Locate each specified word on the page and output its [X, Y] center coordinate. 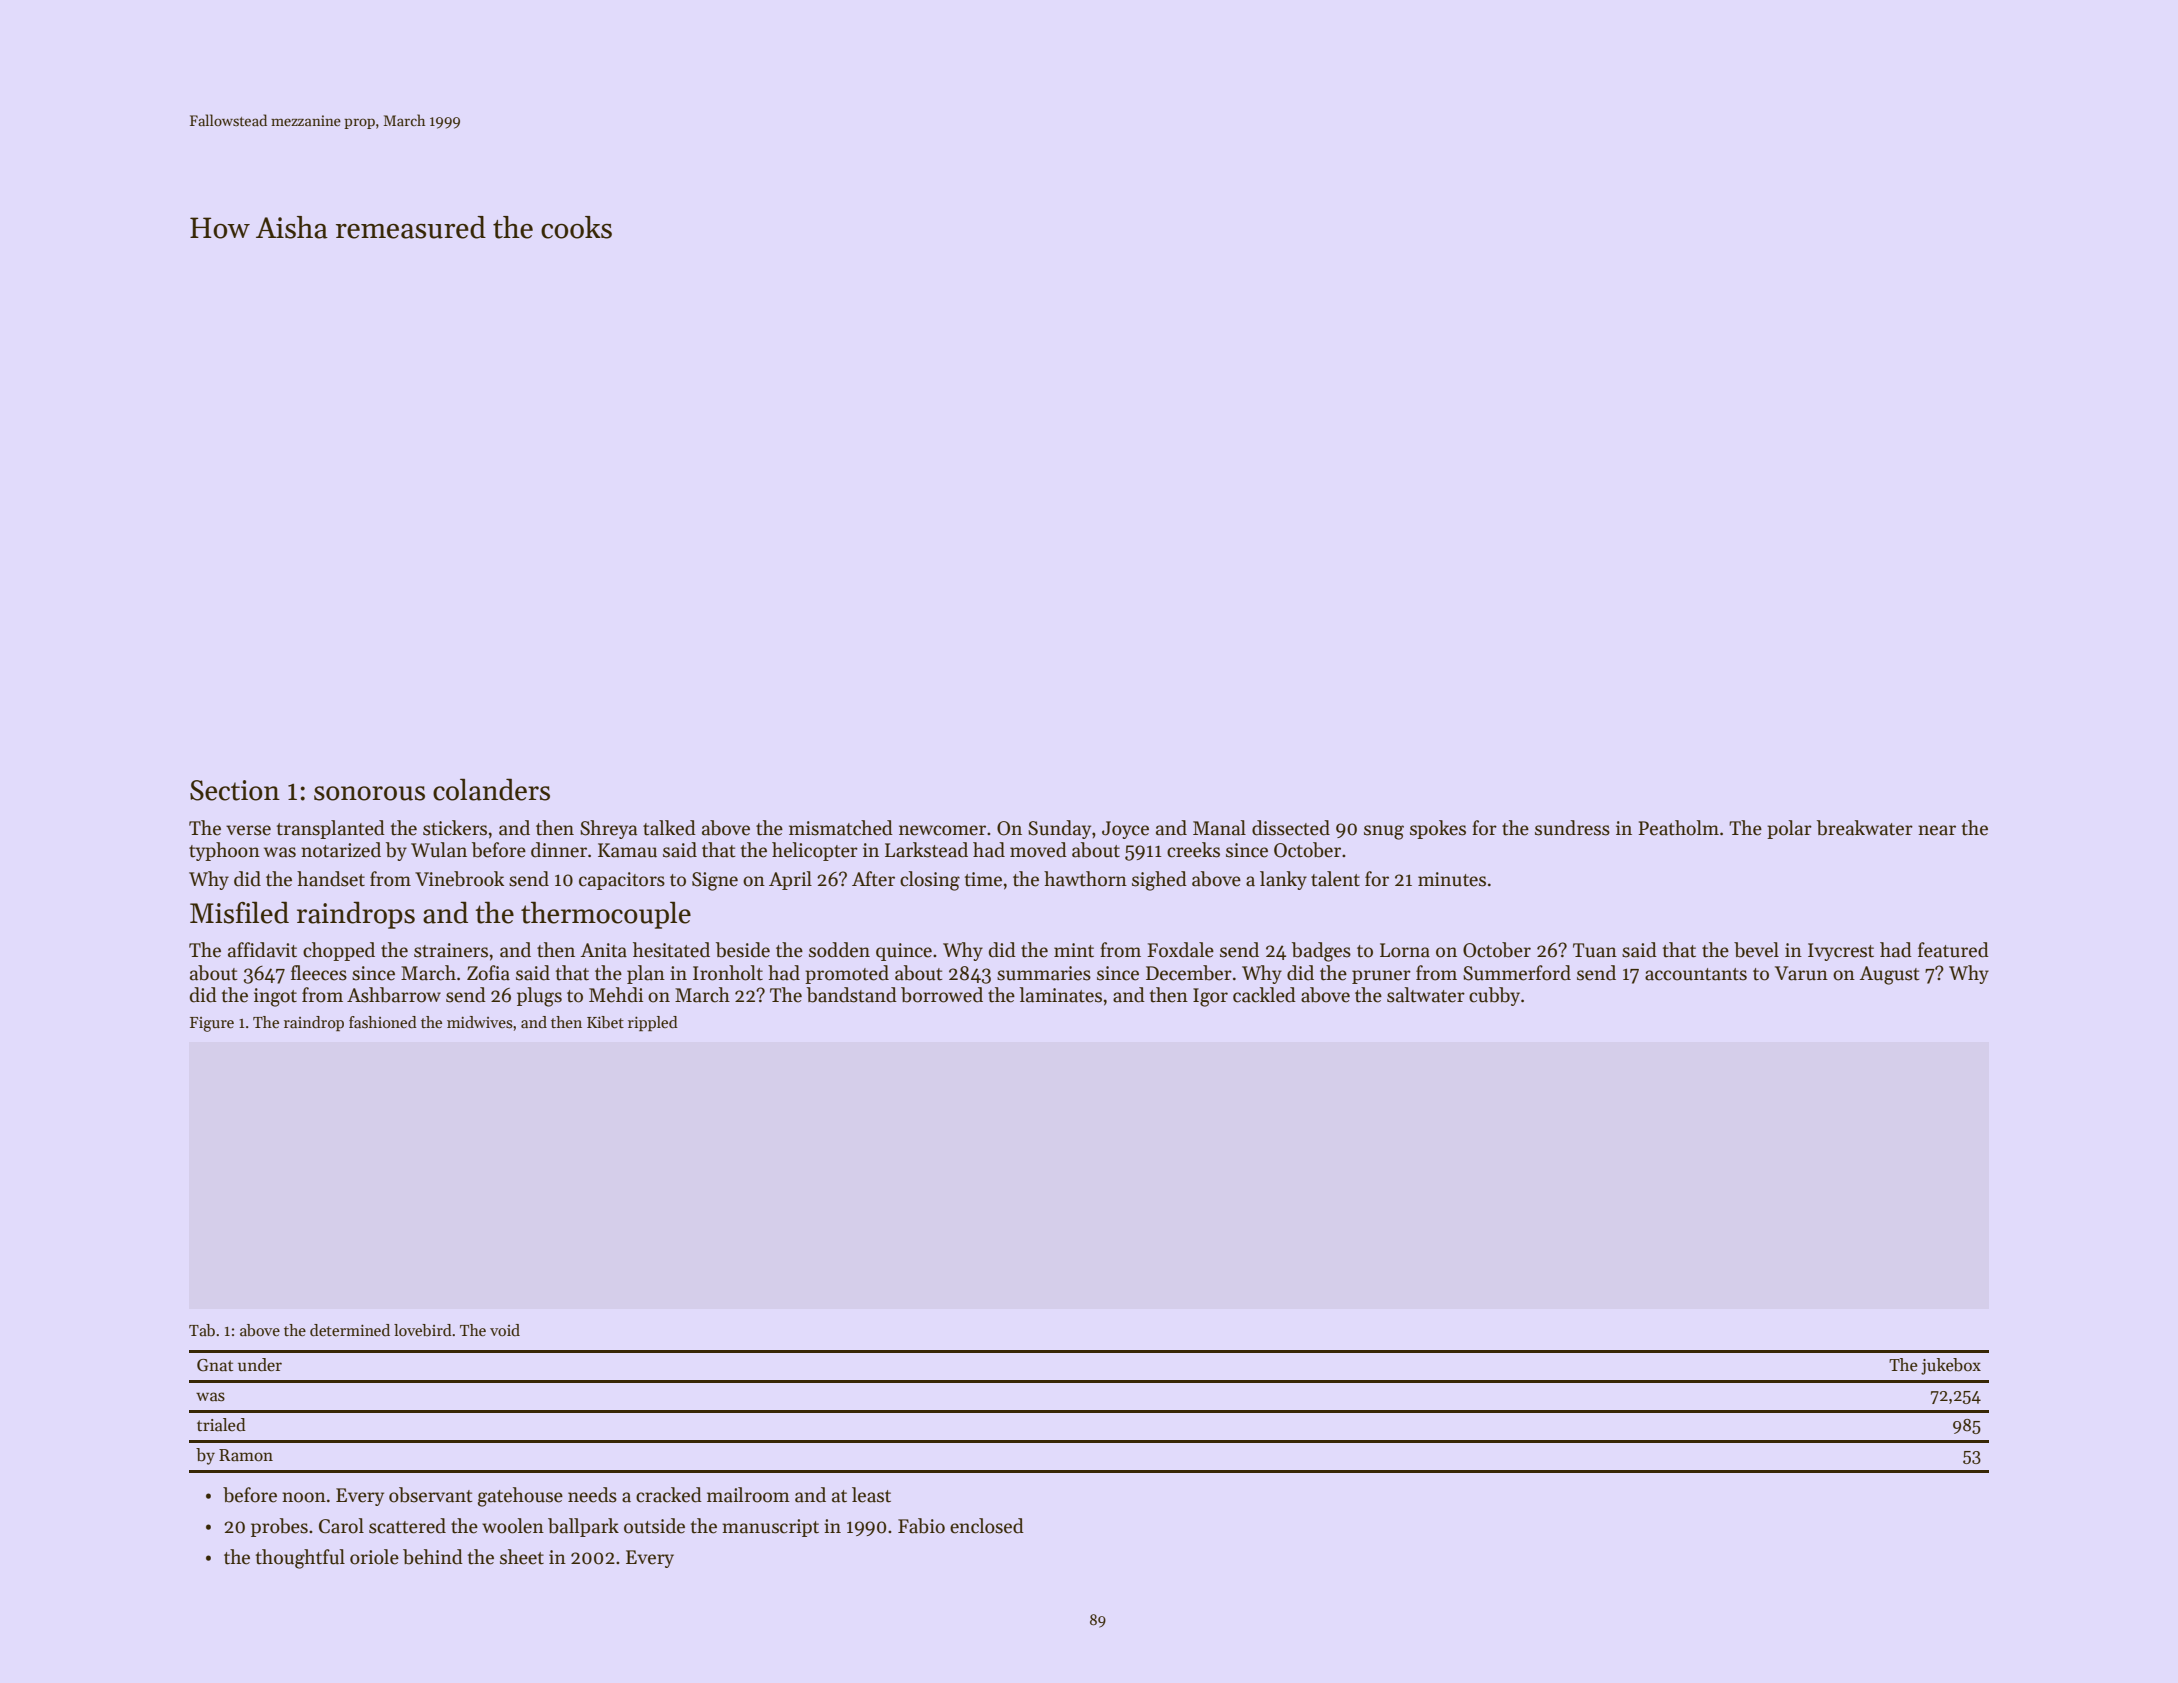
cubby [1494, 996]
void [505, 1330]
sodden [839, 950]
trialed [221, 1425]
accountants [1696, 974]
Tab [202, 1330]
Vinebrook [459, 879]
